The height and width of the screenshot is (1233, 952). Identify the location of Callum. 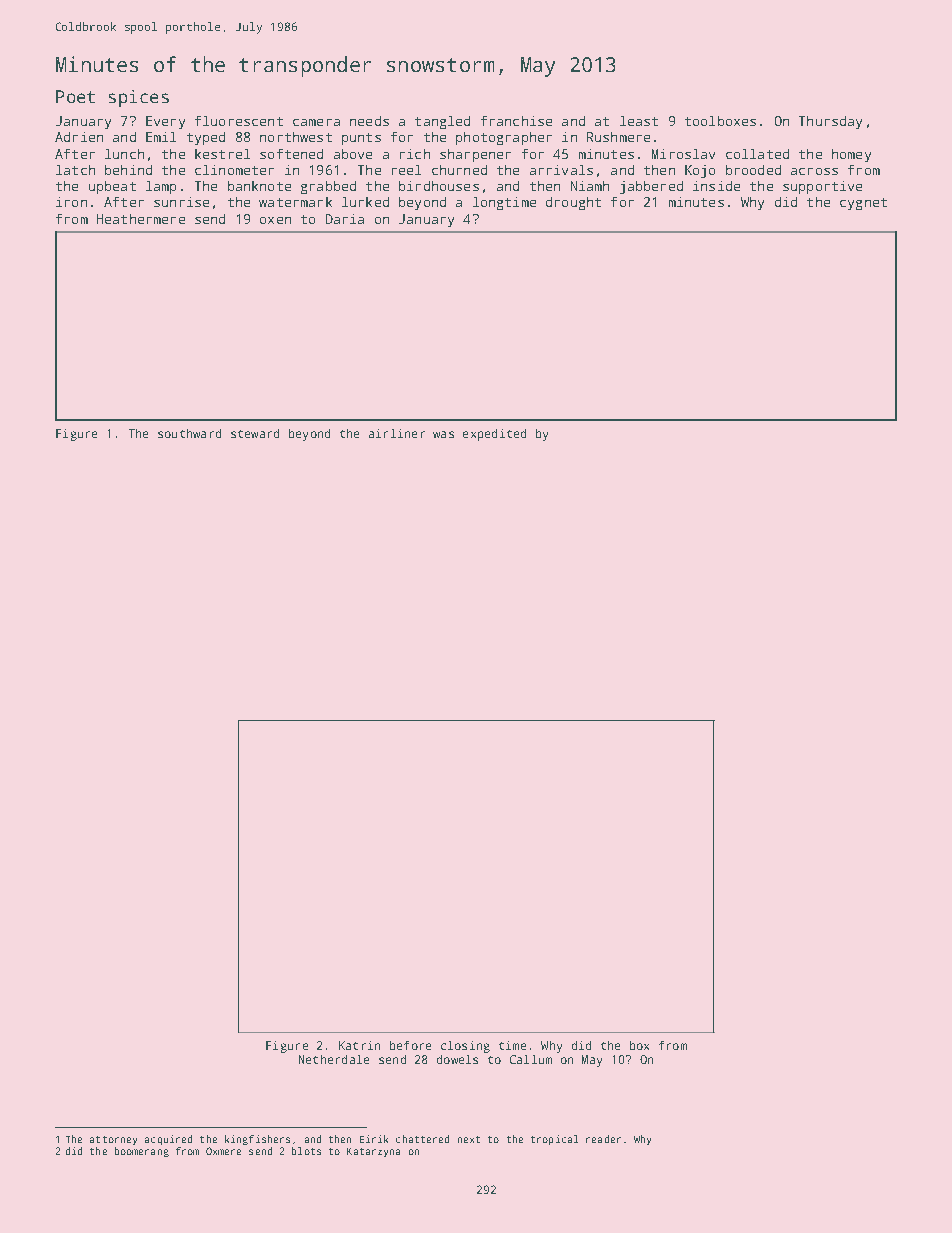
(531, 1059).
